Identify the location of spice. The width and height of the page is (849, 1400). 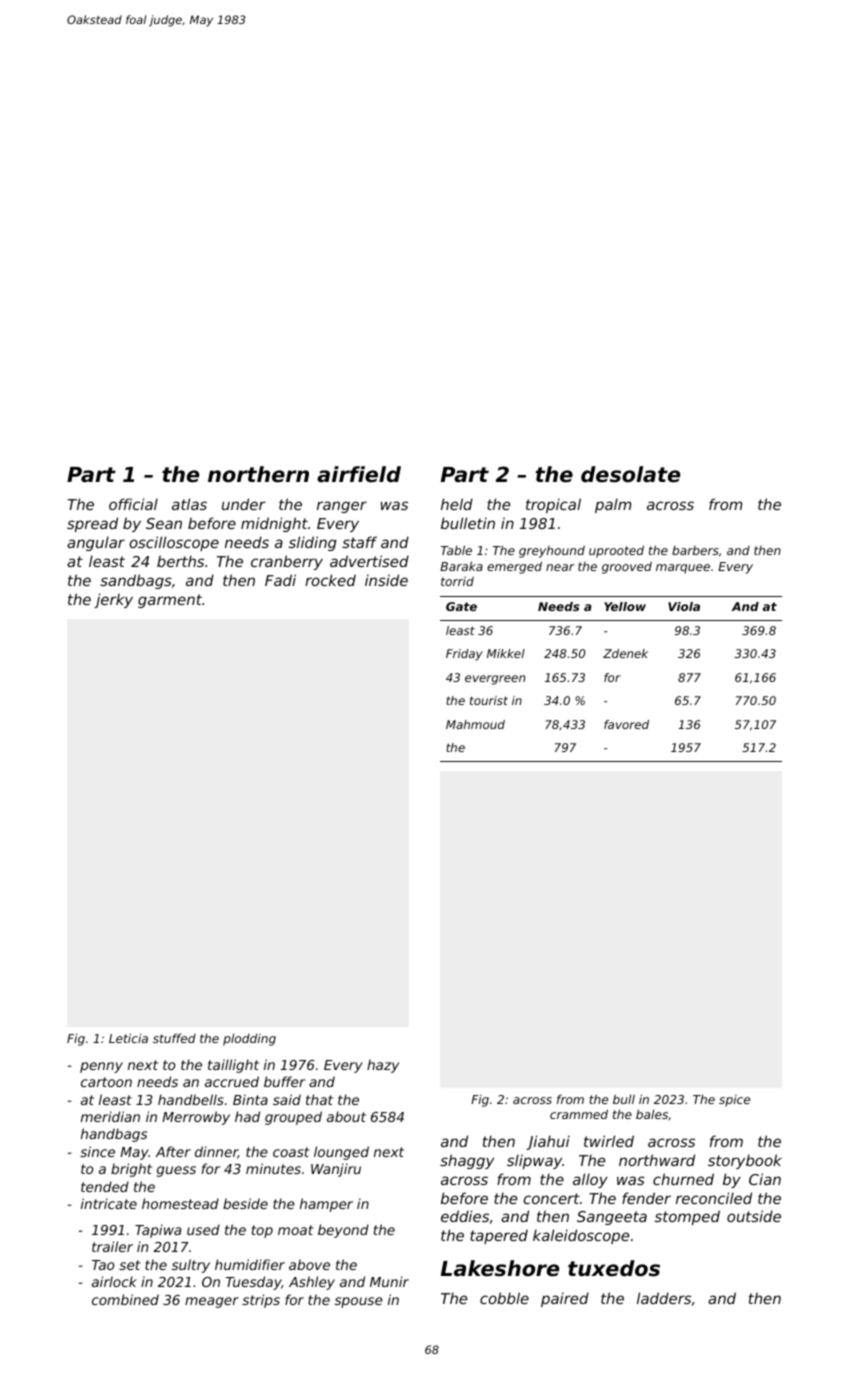
(734, 1101).
